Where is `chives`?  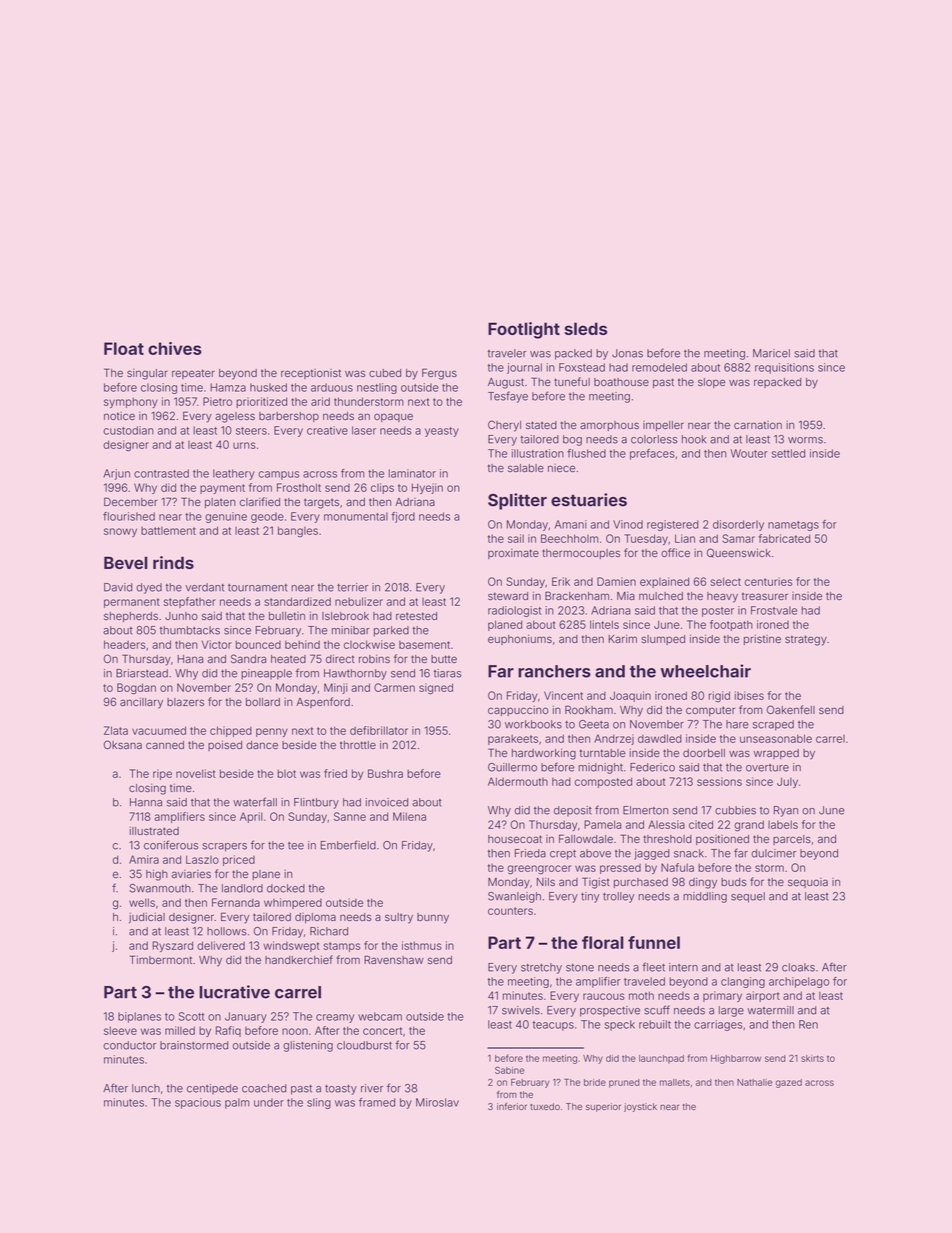 chives is located at coordinates (175, 348).
